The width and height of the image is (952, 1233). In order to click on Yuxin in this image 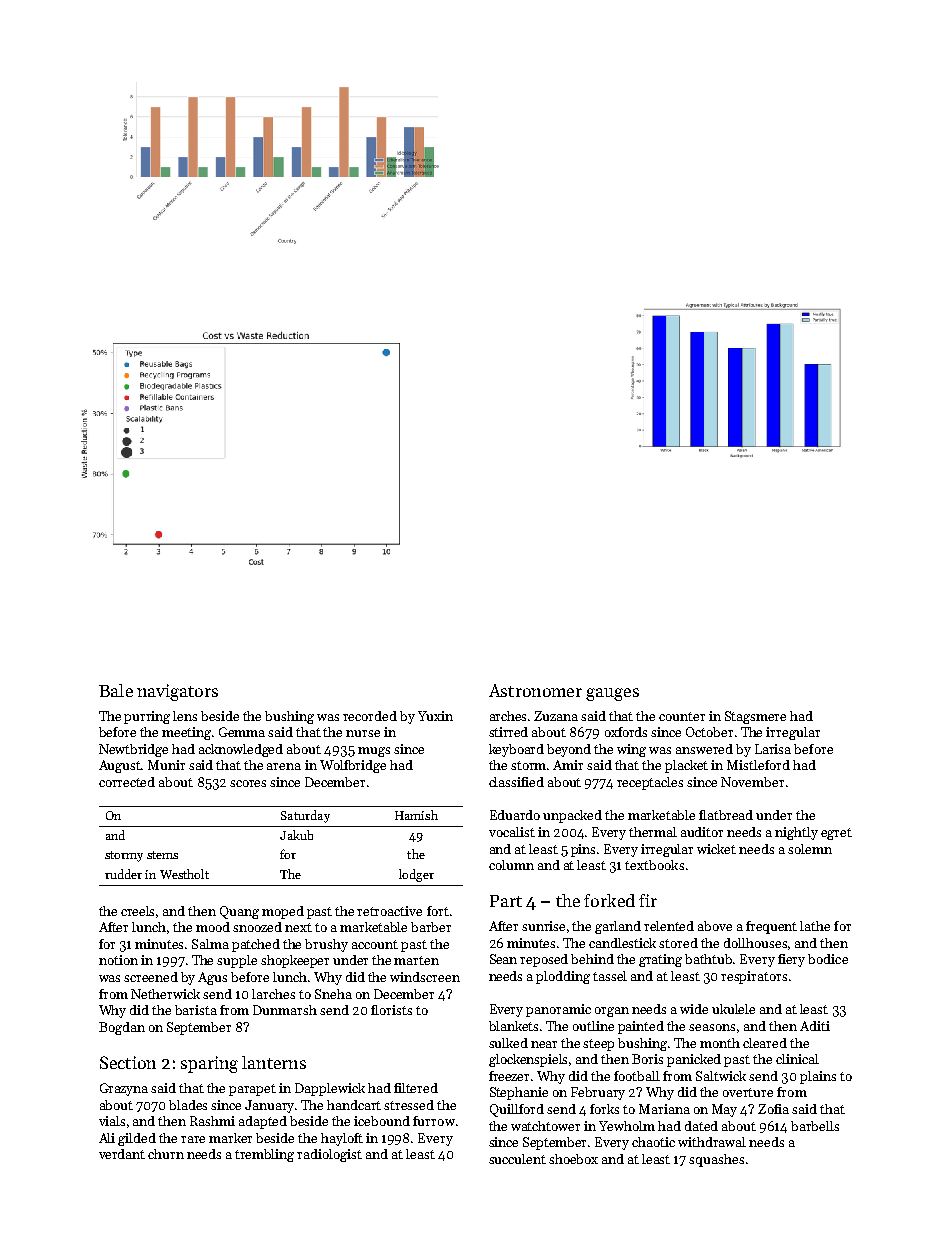, I will do `click(435, 716)`.
